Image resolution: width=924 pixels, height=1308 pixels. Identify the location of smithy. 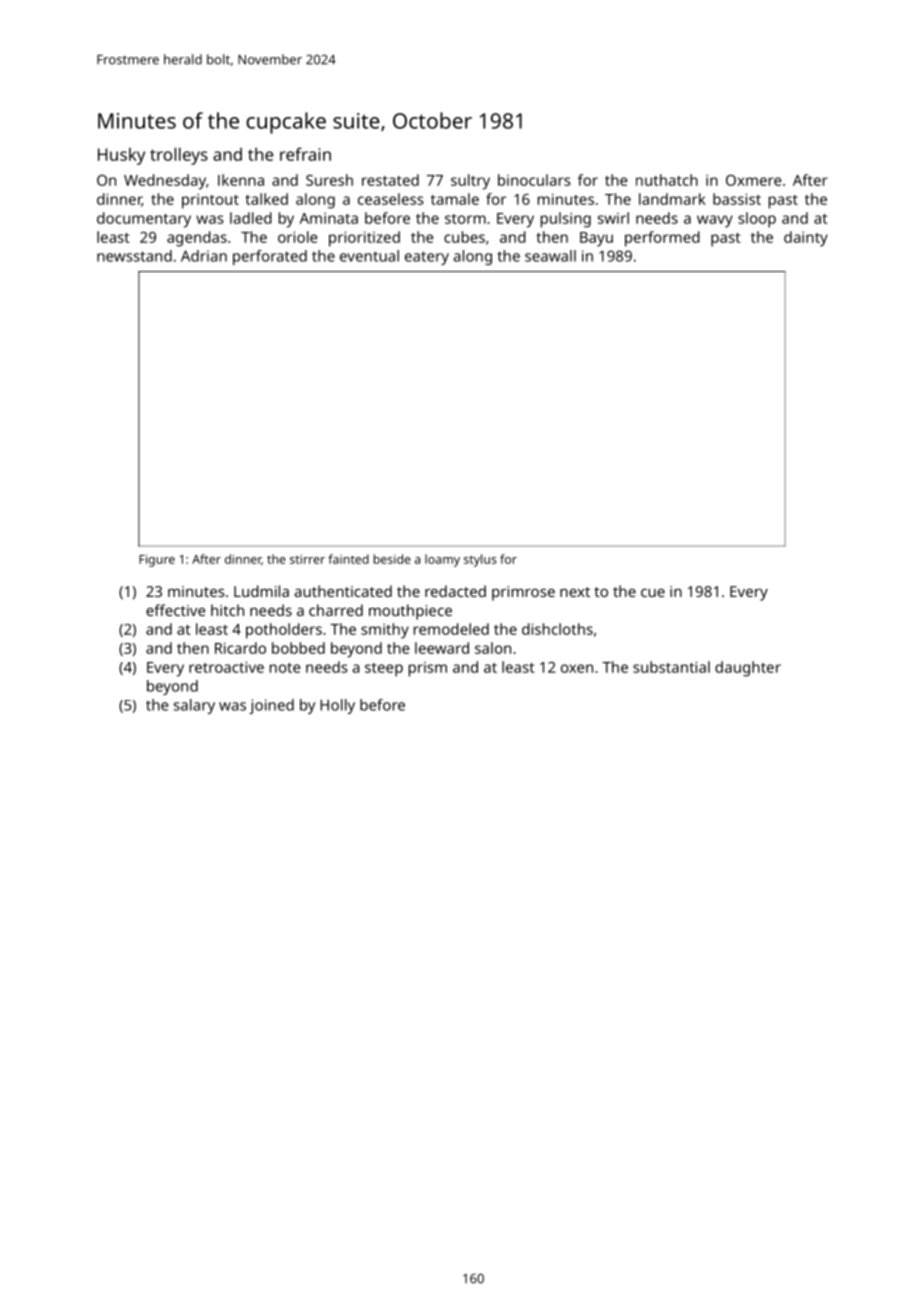
(385, 631).
